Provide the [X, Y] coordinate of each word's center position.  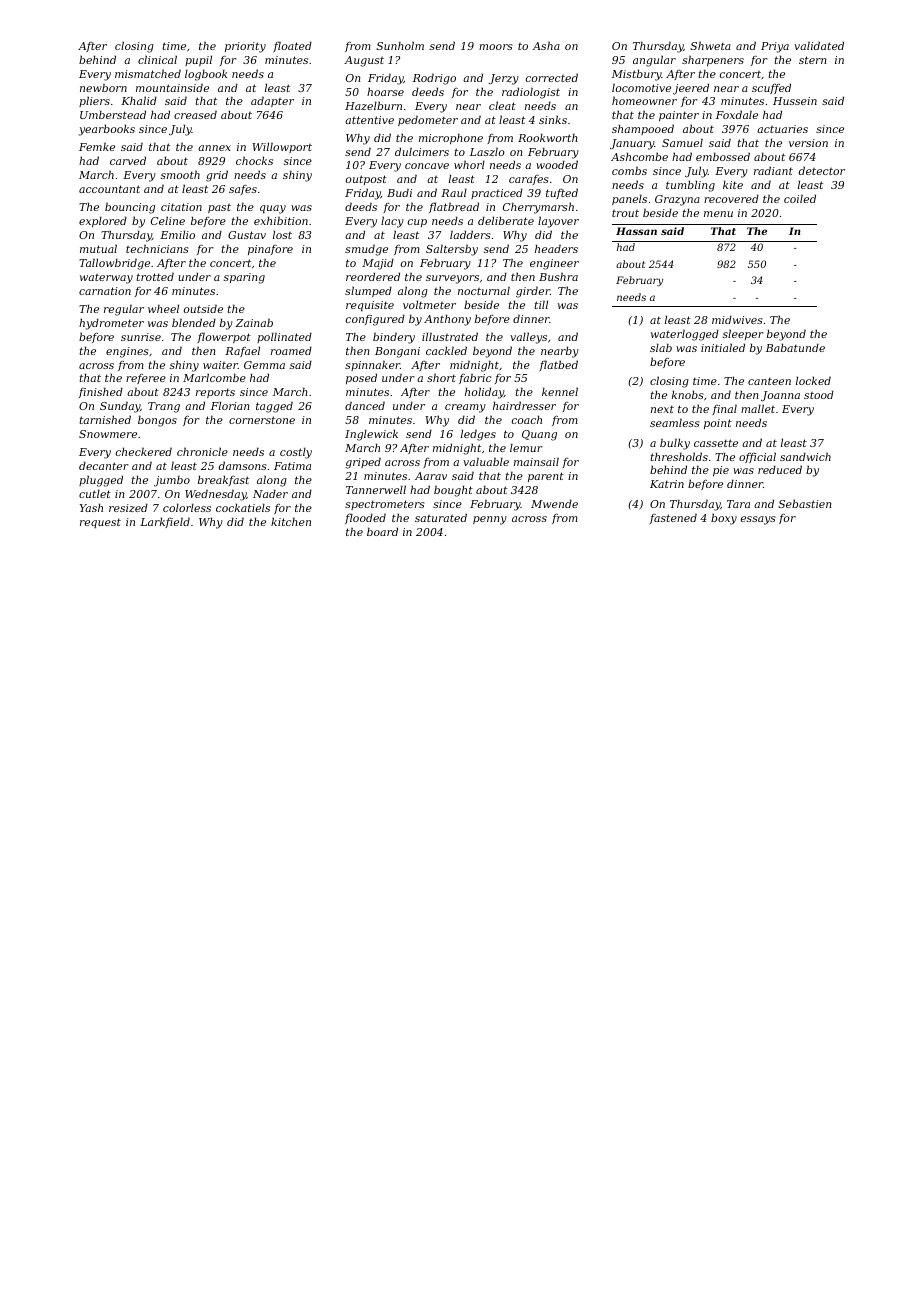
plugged [101, 481]
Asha [546, 45]
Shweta [710, 45]
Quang [539, 435]
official [757, 457]
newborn [103, 87]
